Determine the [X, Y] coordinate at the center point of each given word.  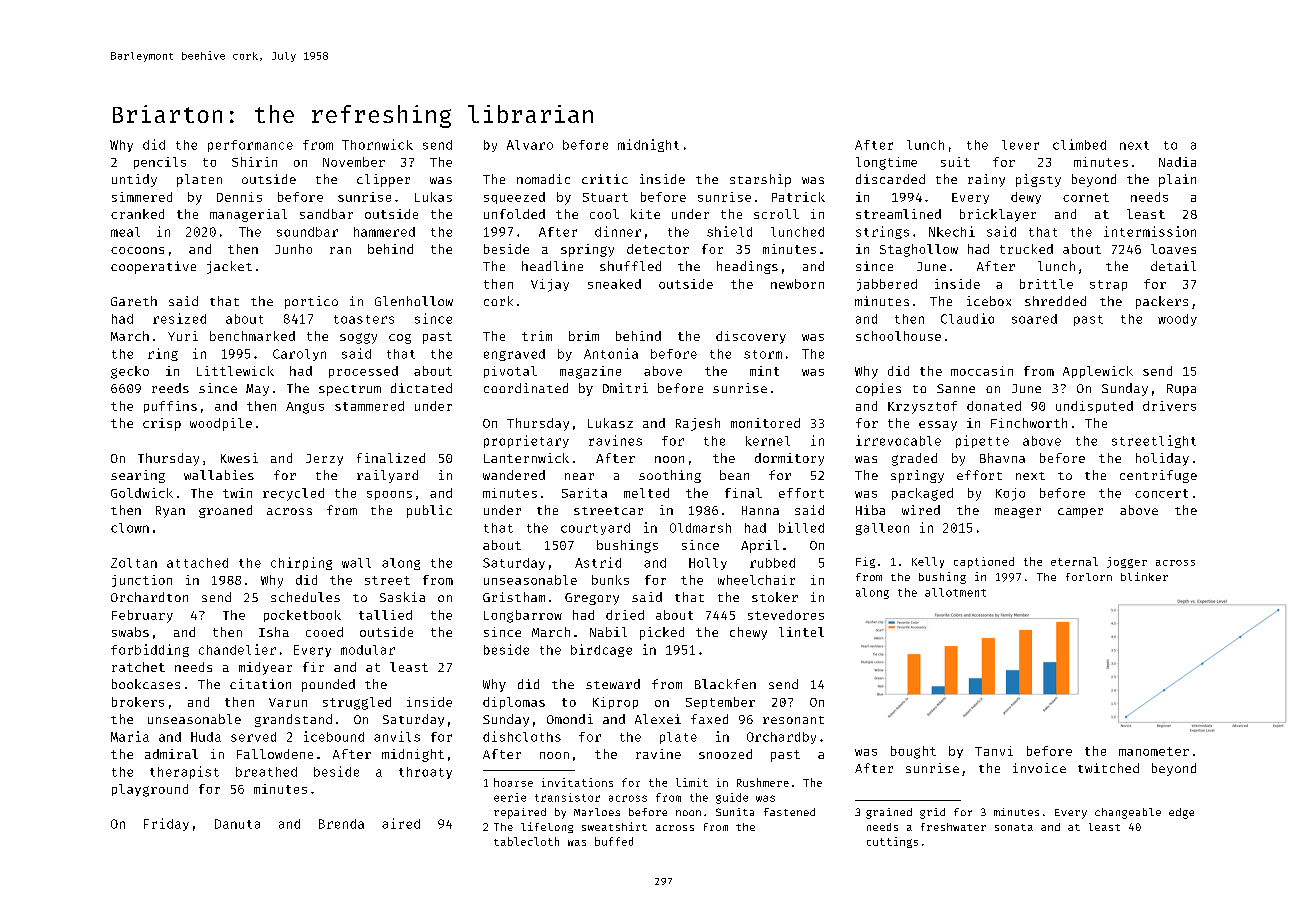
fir [313, 667]
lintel [801, 632]
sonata [1014, 827]
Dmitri [625, 388]
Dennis [239, 197]
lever [1020, 145]
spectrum [350, 390]
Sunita [735, 812]
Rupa [1181, 390]
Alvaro [530, 145]
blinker [1144, 576]
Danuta [237, 824]
